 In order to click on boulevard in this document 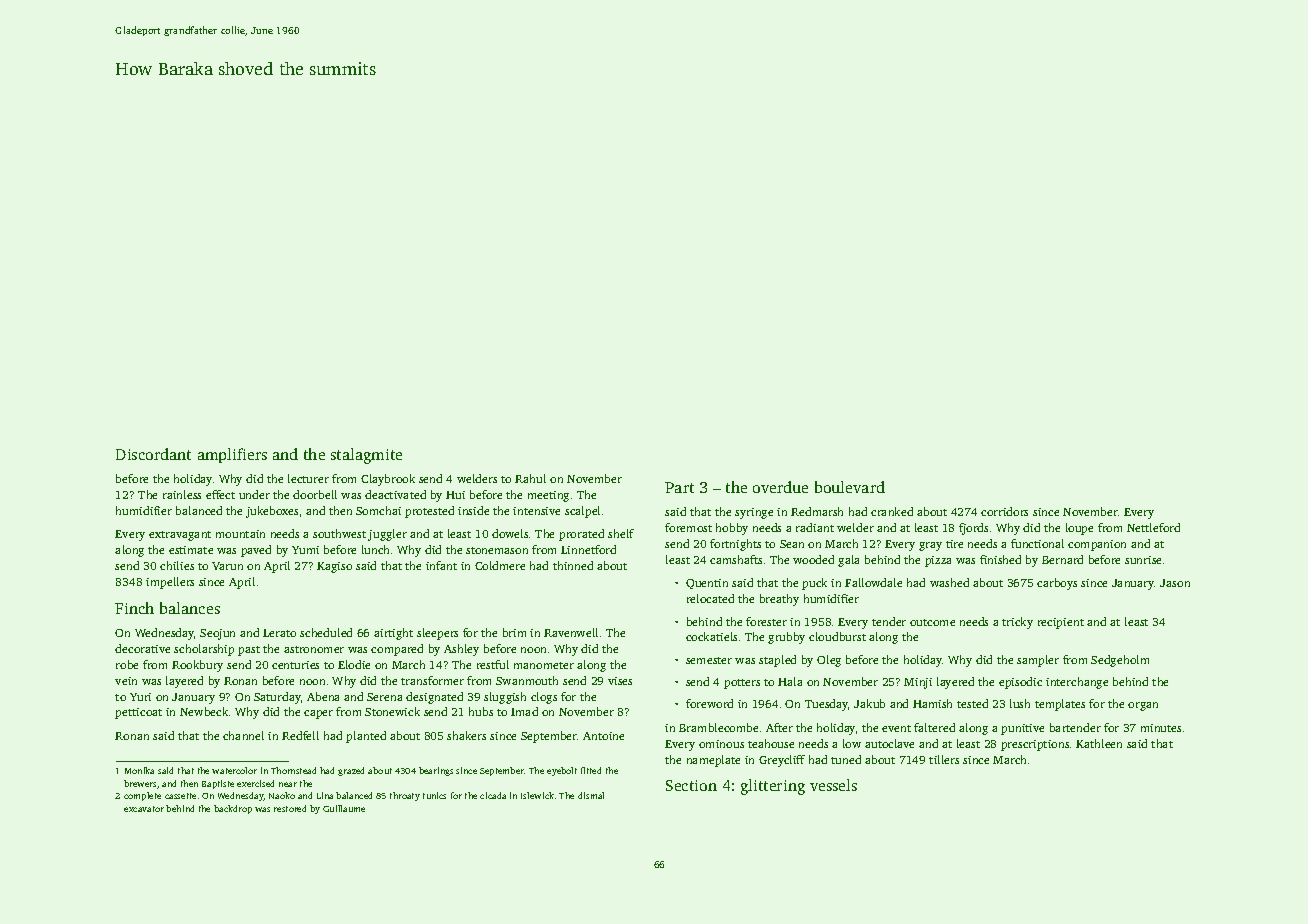, I will do `click(850, 487)`.
